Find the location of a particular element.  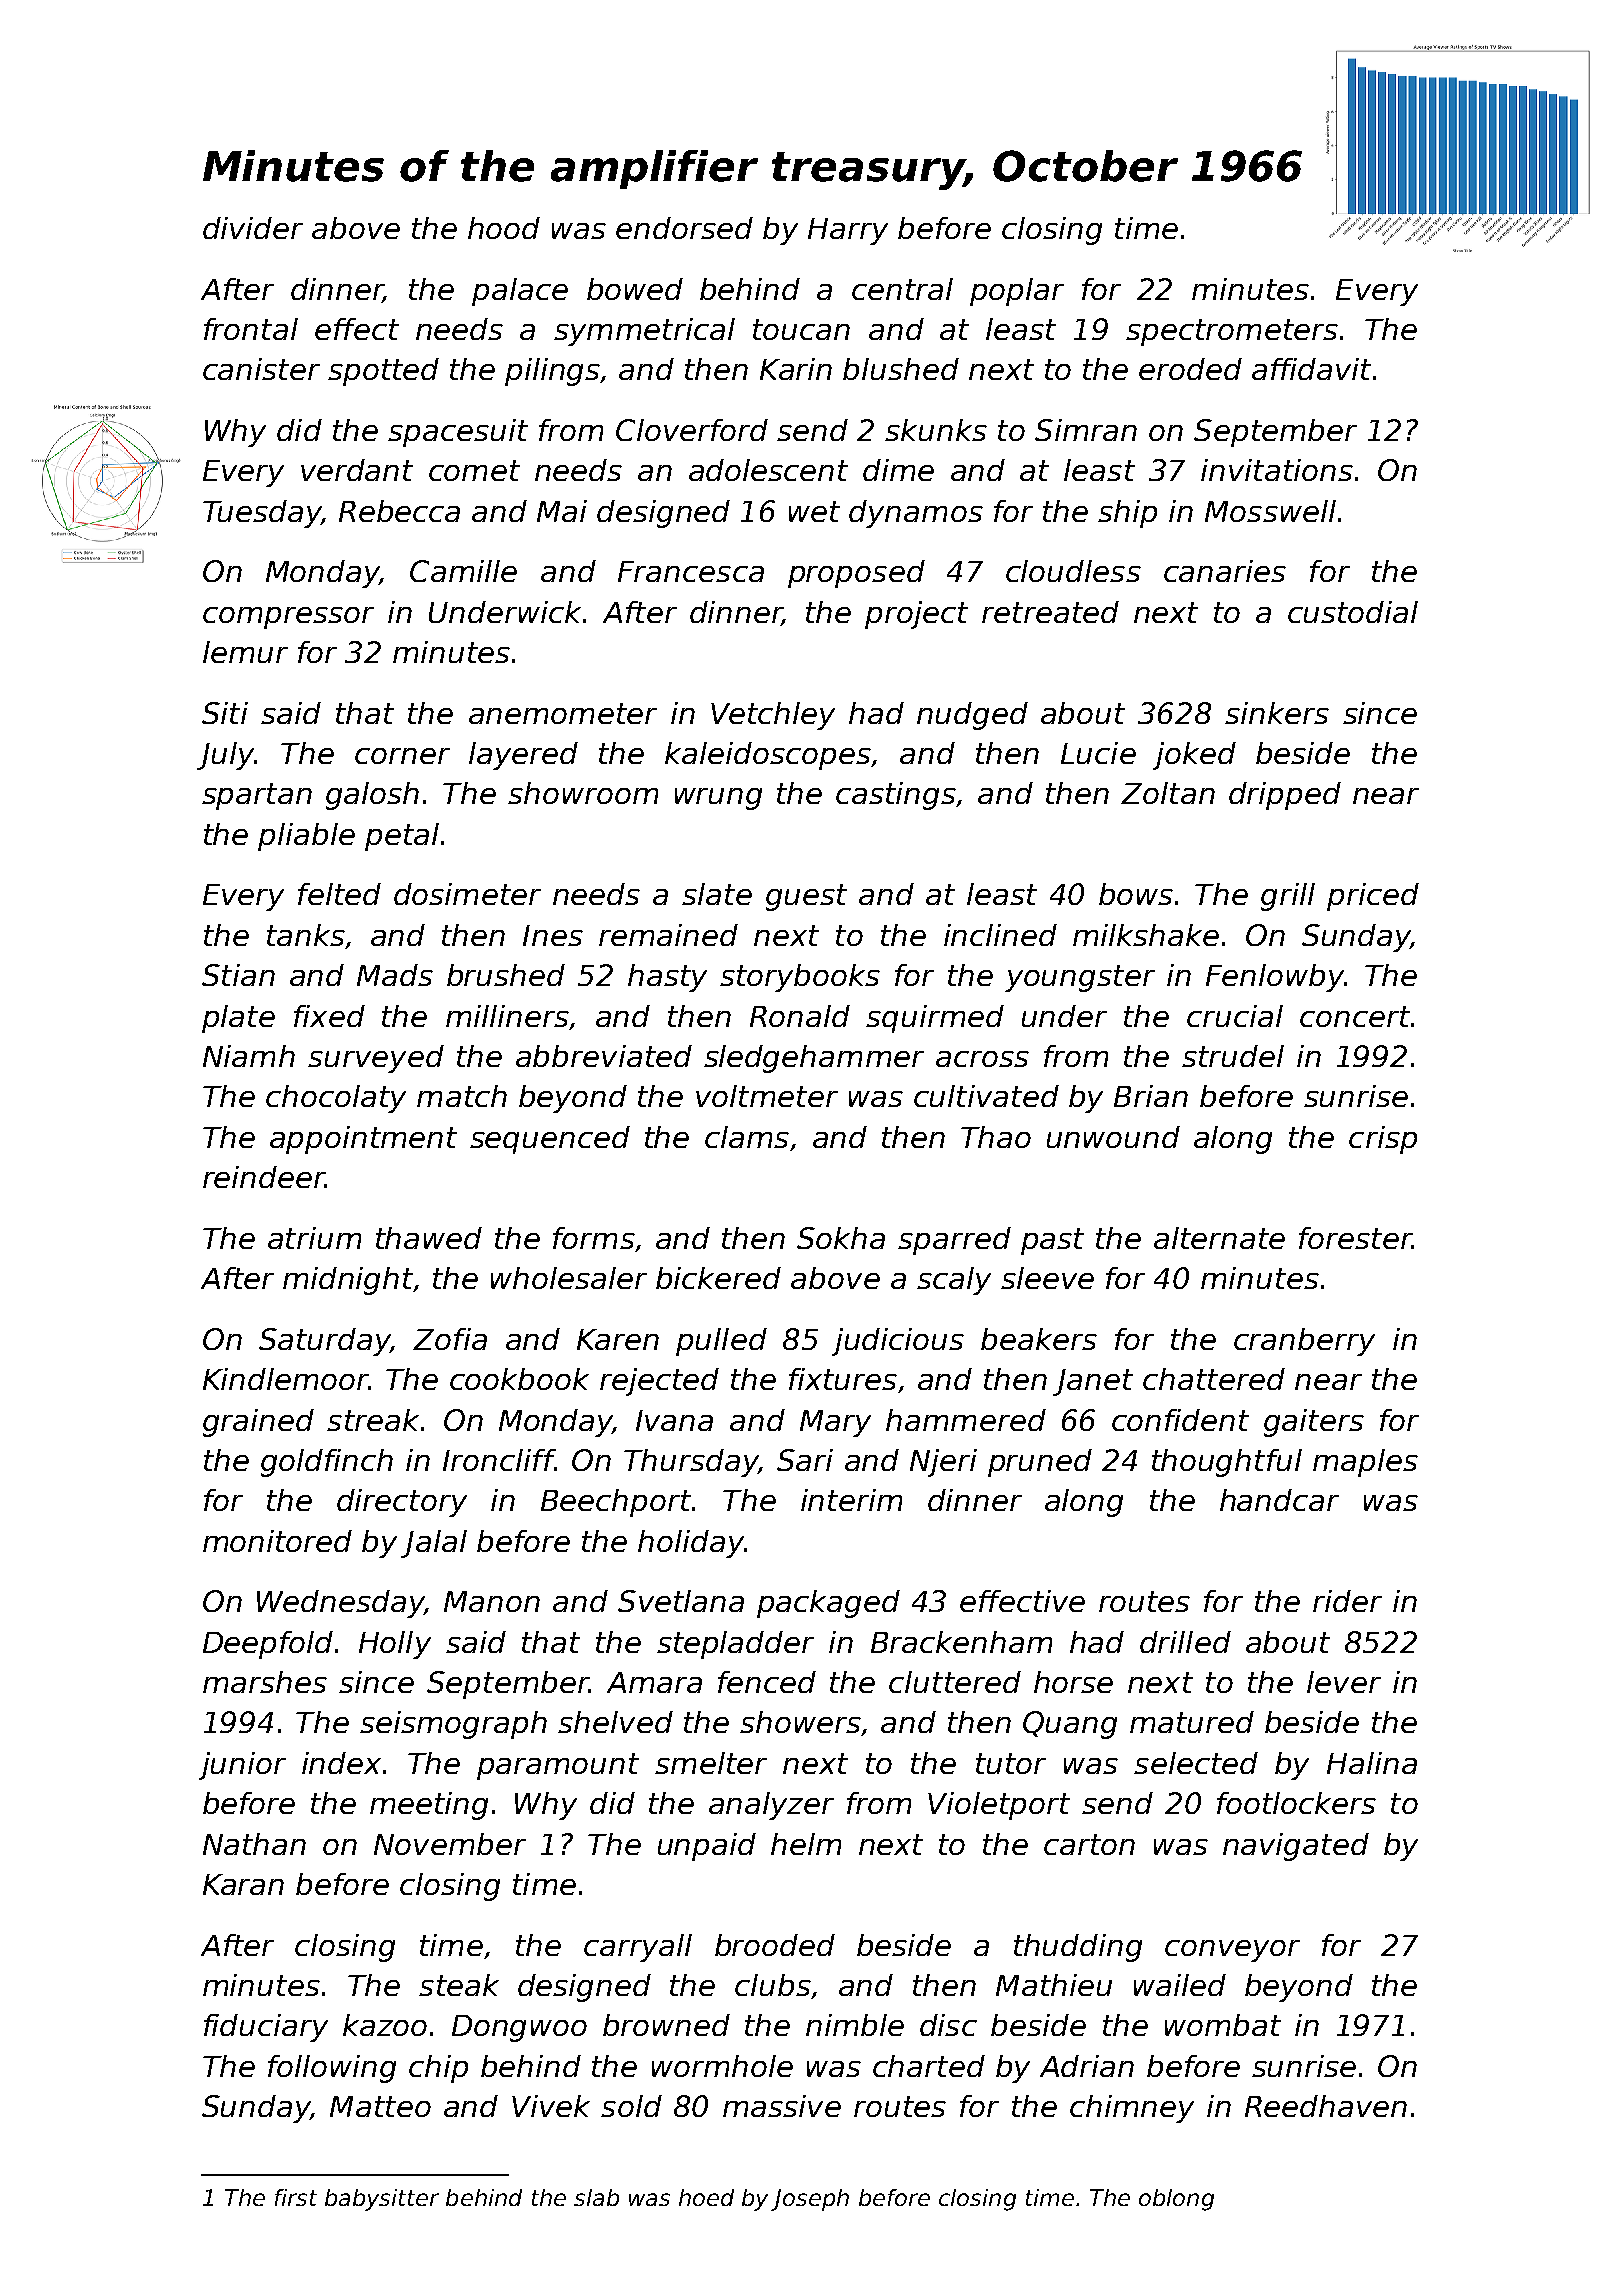

spectrometers is located at coordinates (1232, 332).
